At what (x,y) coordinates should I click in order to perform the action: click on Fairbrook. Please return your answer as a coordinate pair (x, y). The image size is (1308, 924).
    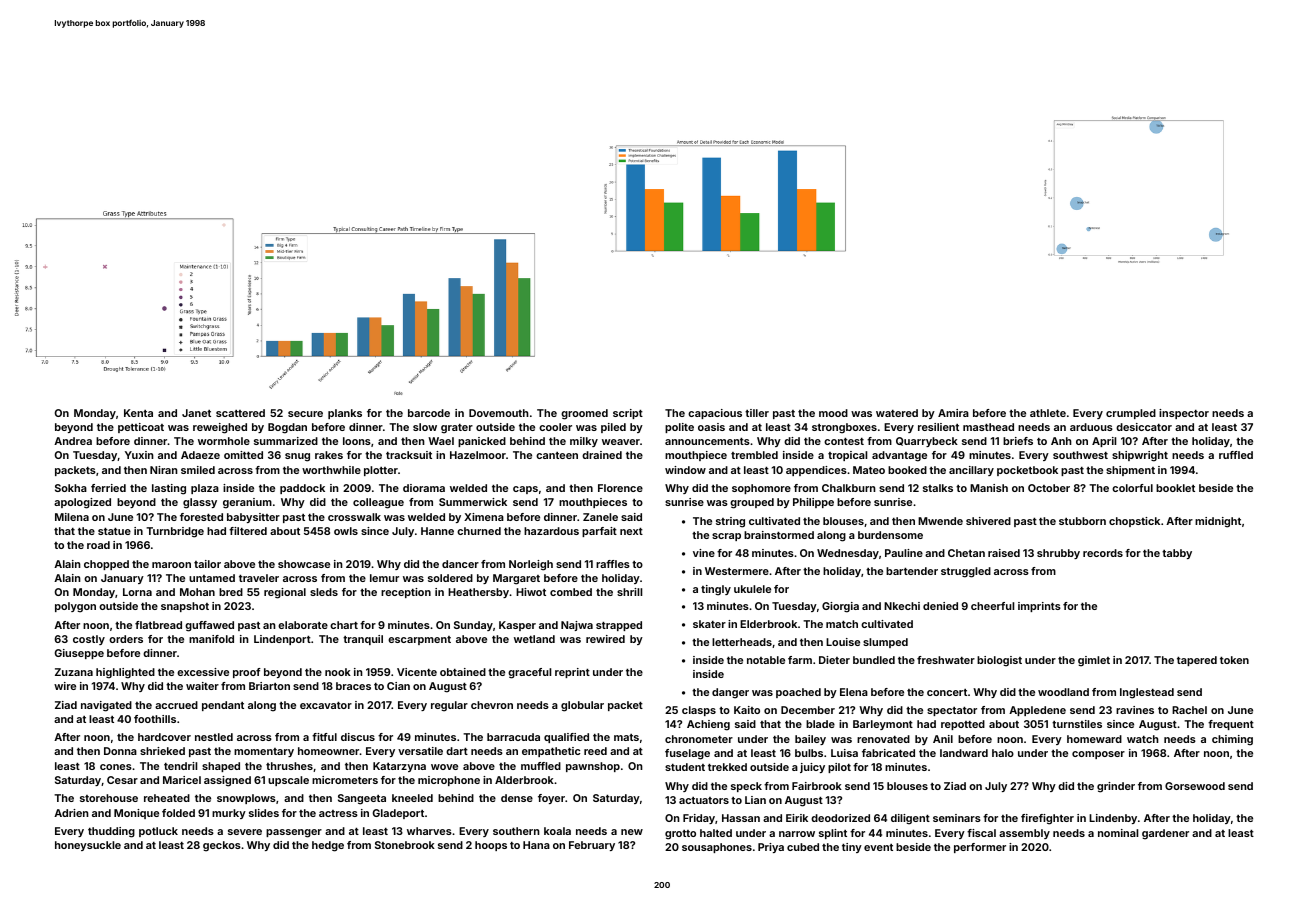
    Looking at the image, I should click on (817, 786).
